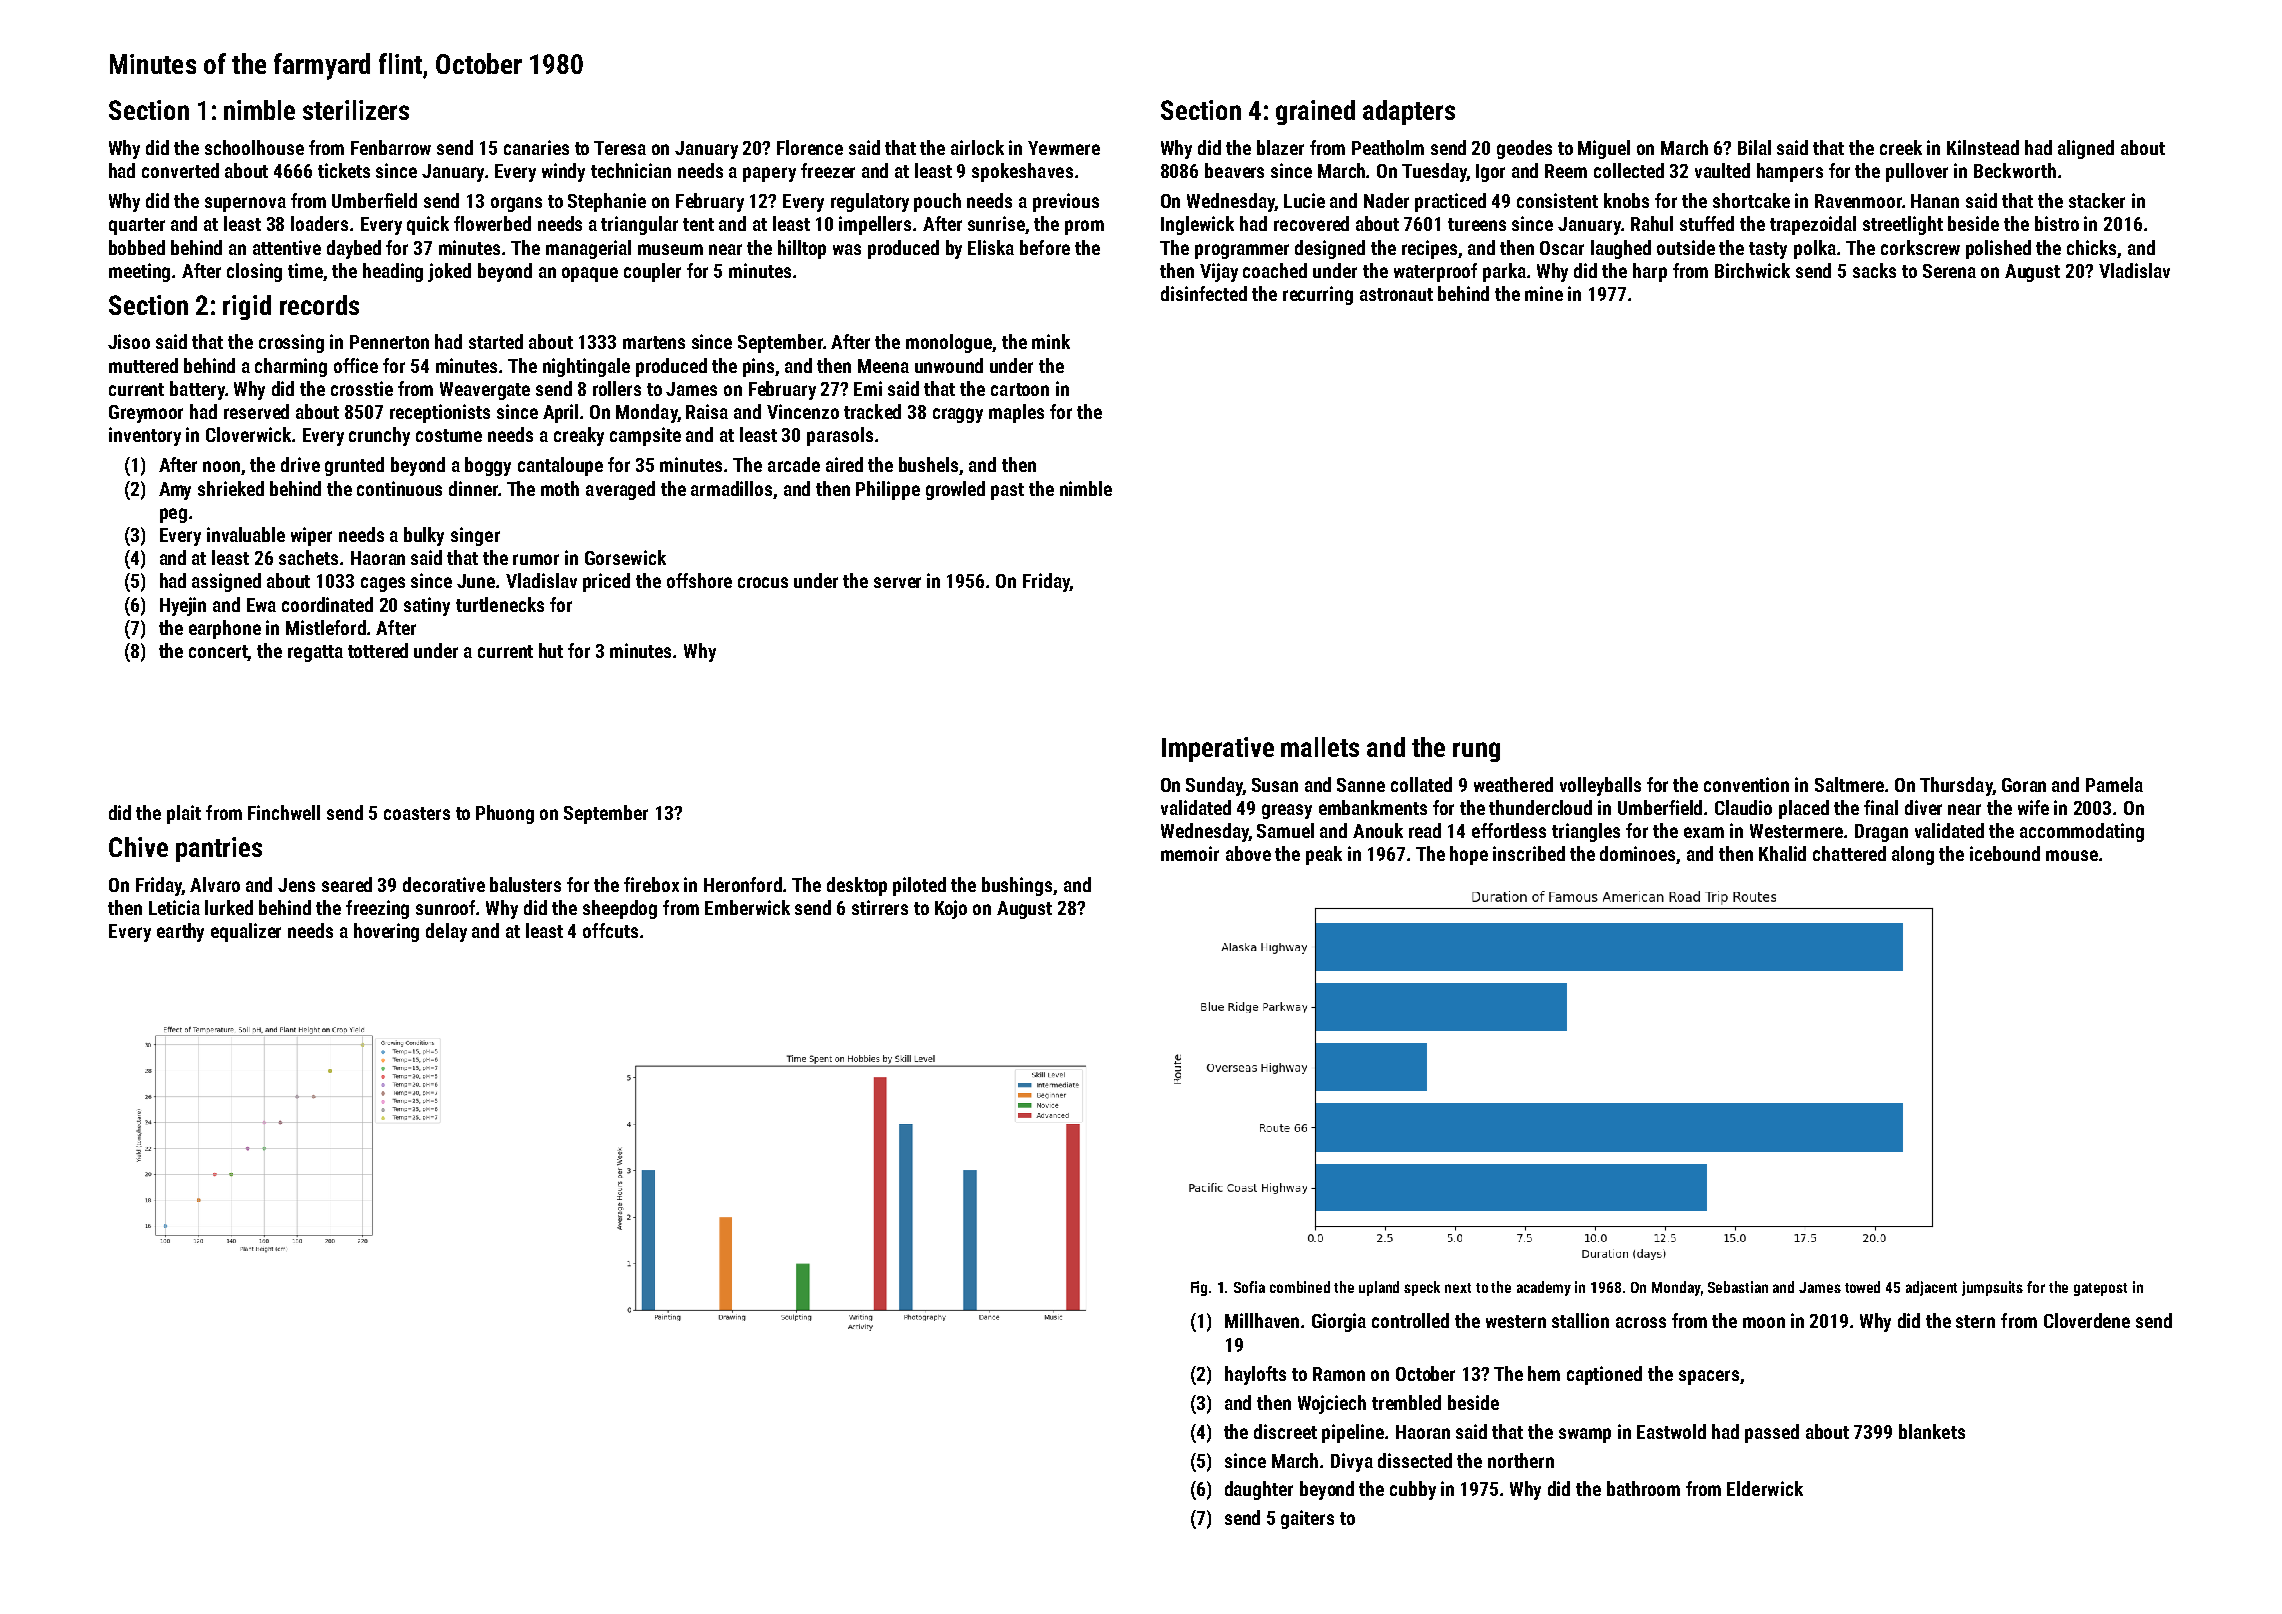  I want to click on discreet, so click(1285, 1431).
